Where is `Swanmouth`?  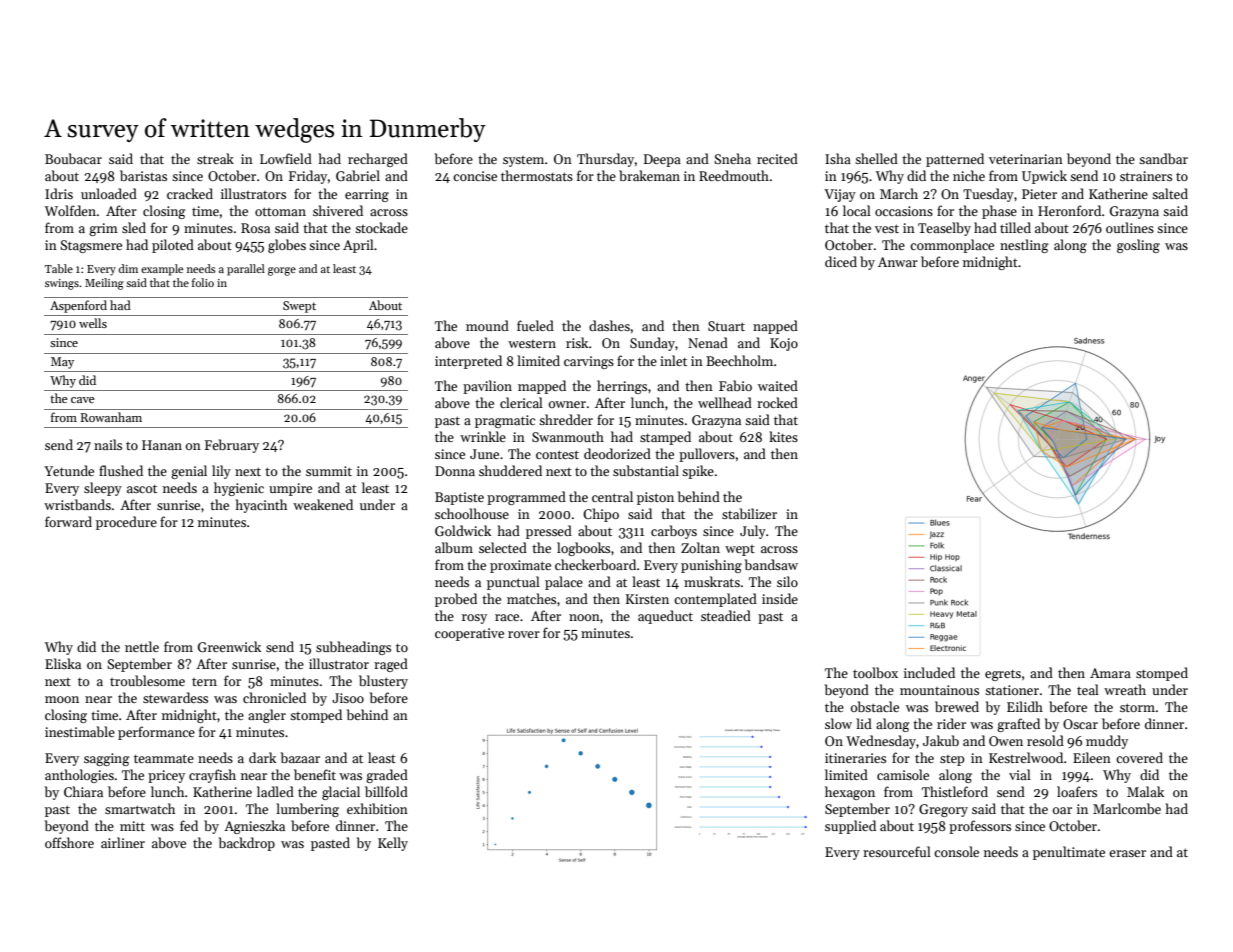
Swanmouth is located at coordinates (568, 436).
